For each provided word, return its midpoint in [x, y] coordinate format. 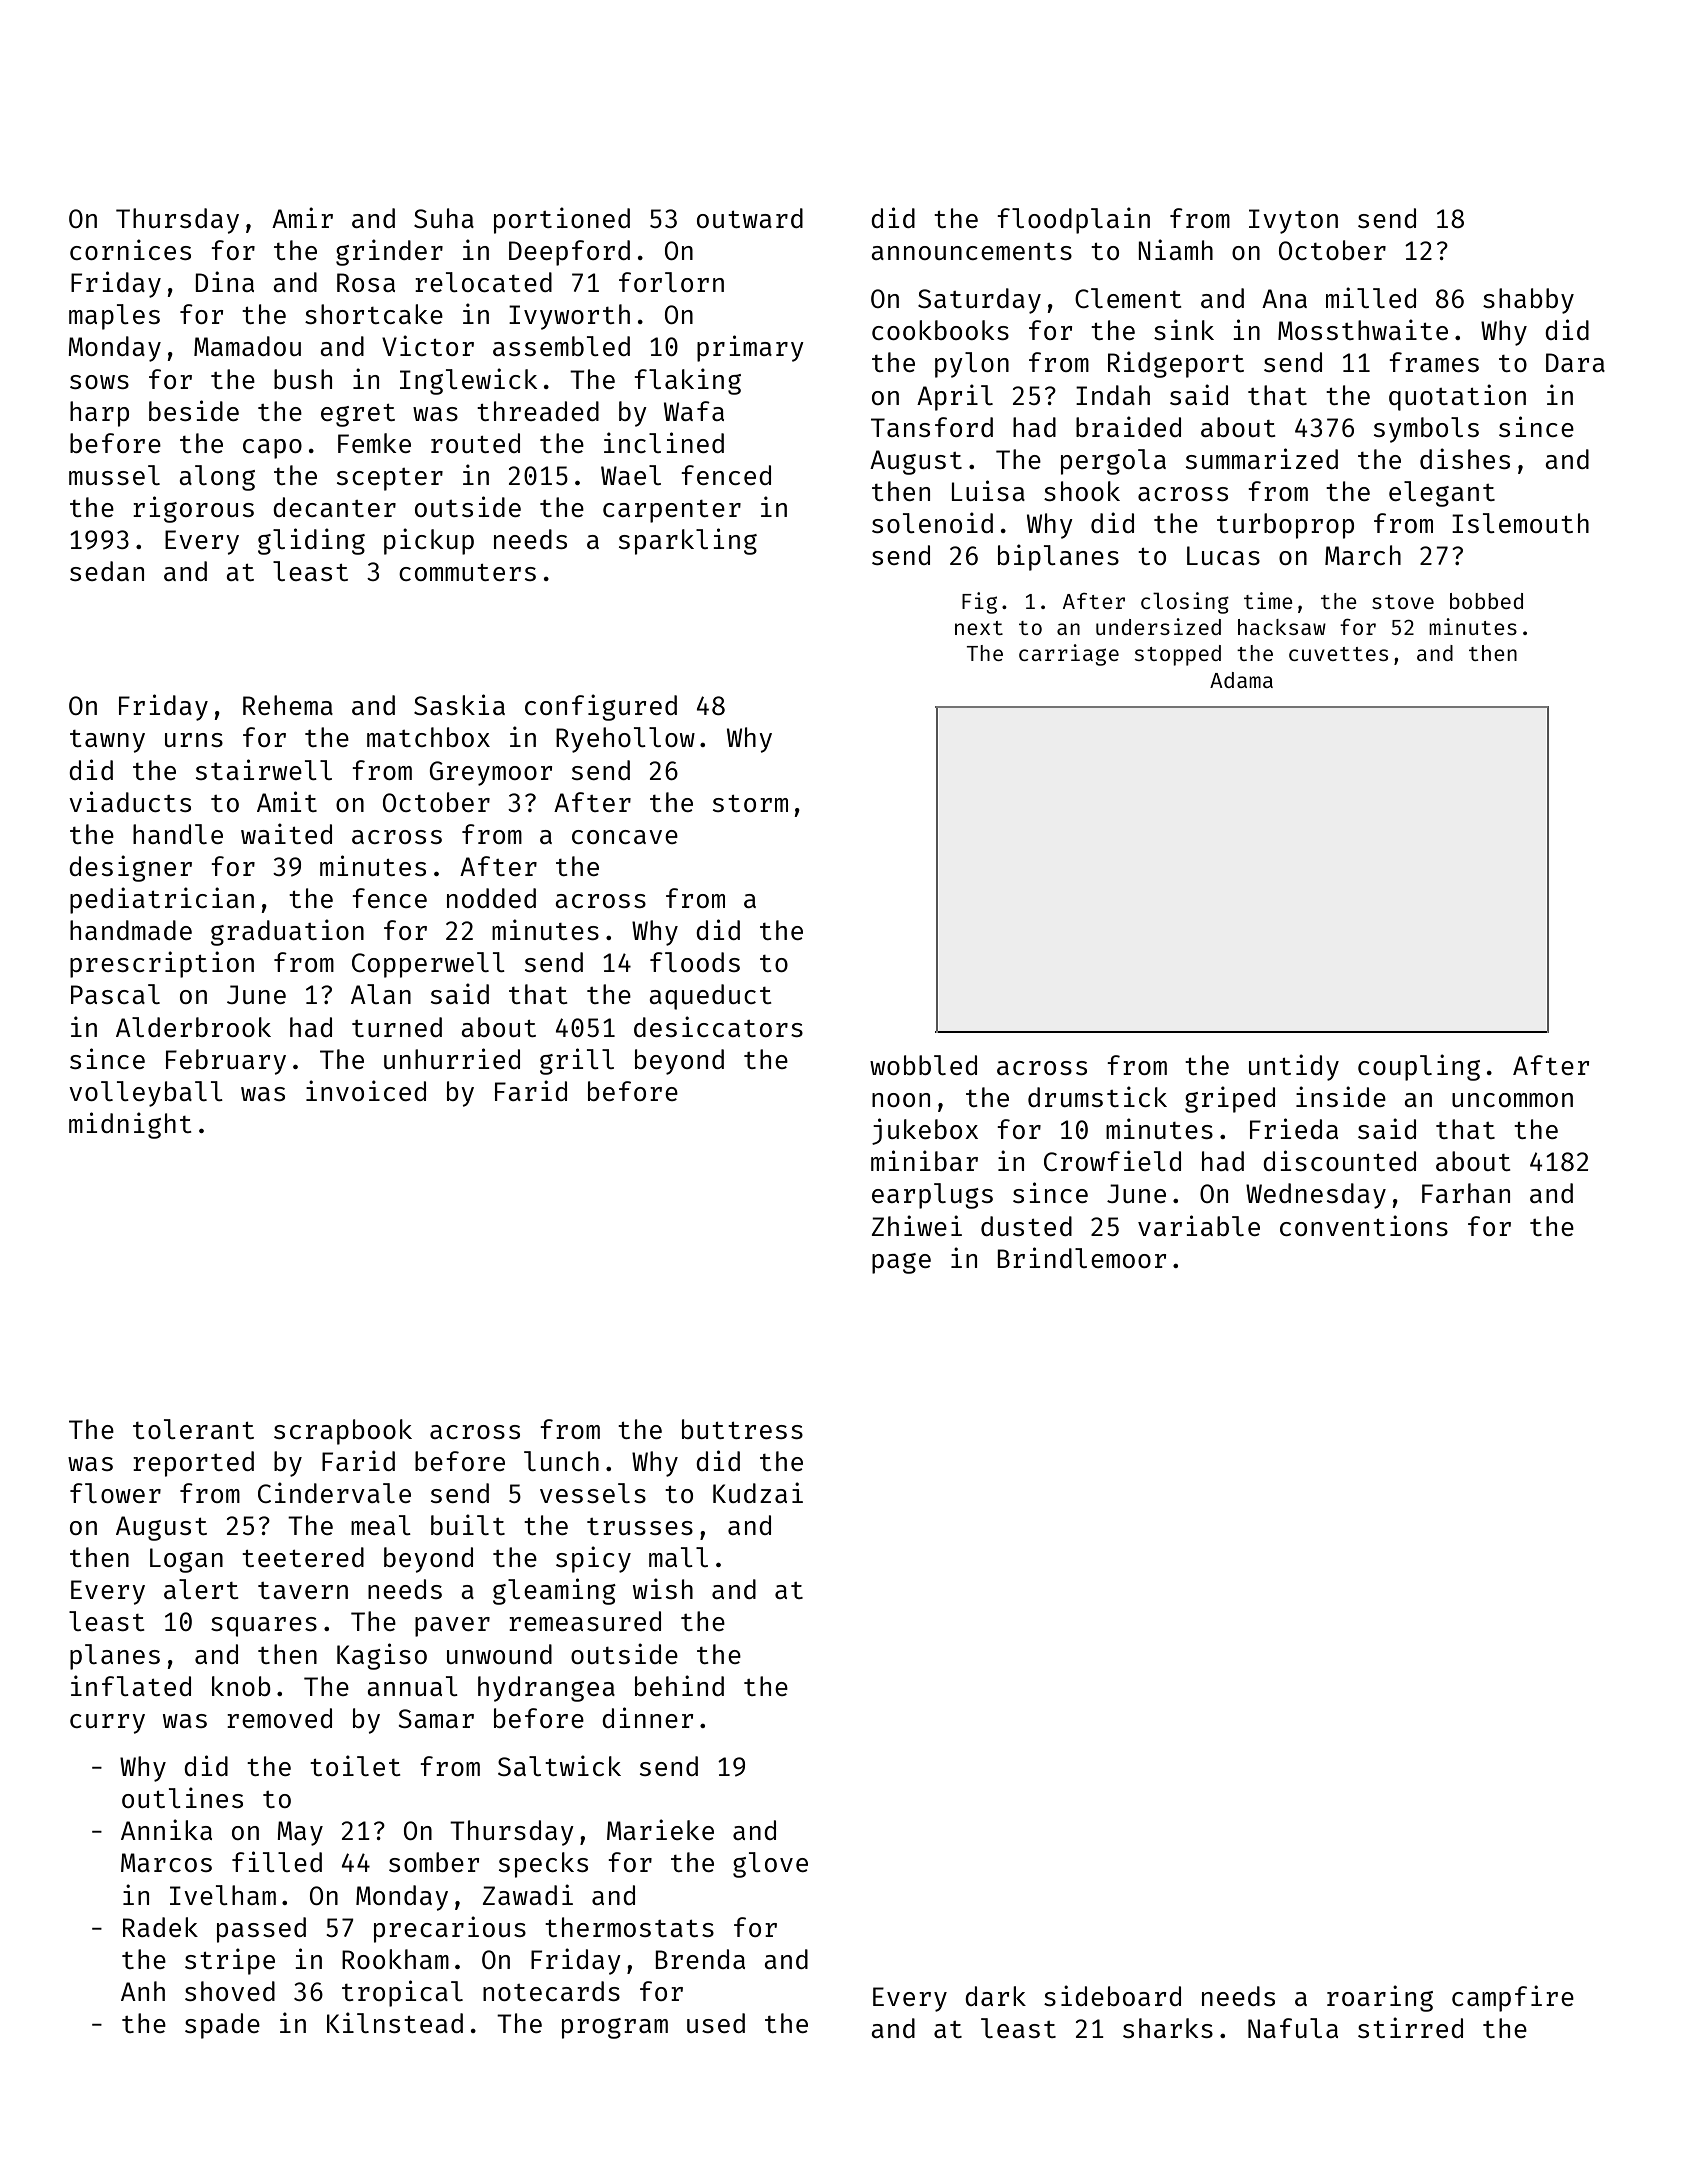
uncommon [1512, 1100]
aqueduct [710, 997]
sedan [107, 571]
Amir [302, 217]
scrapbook [343, 1432]
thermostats [629, 1927]
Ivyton [1293, 221]
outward [750, 218]
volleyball [146, 1094]
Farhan [1466, 1193]
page [901, 1263]
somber [434, 1862]
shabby [1528, 301]
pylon [972, 365]
